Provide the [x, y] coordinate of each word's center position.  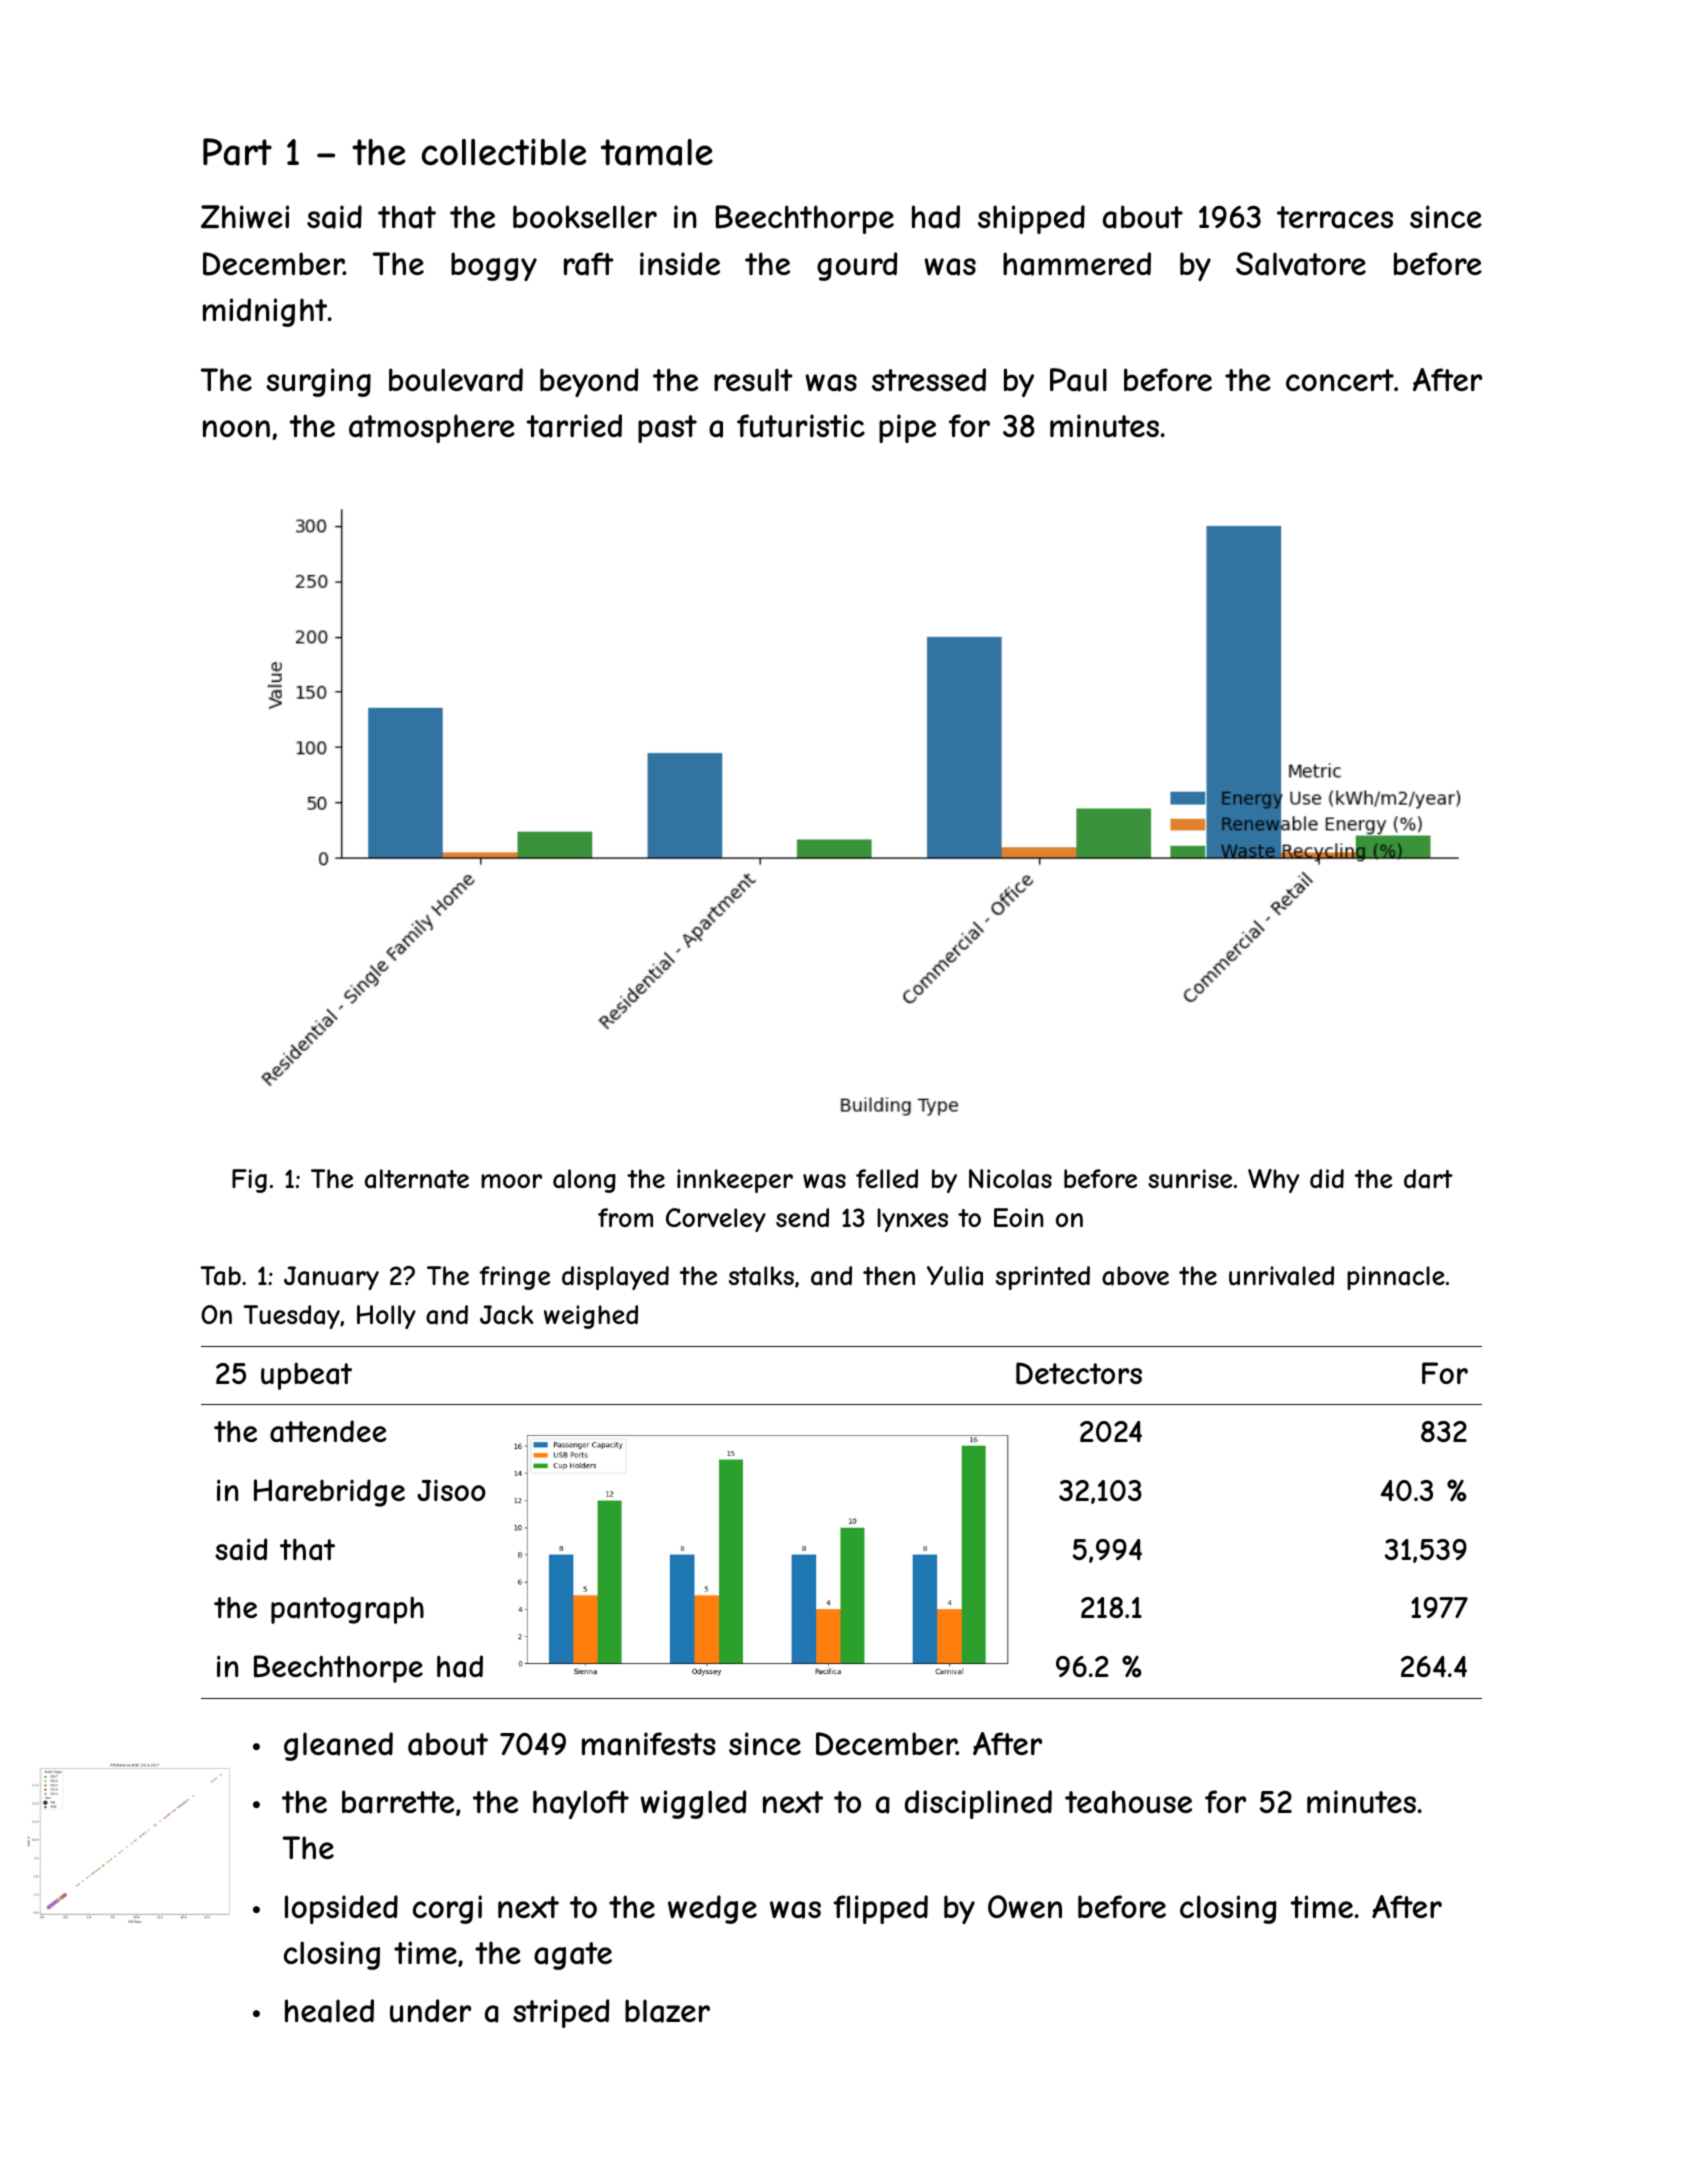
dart [1428, 1179]
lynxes [912, 1220]
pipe [907, 428]
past [667, 429]
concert [1340, 380]
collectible [504, 151]
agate [573, 1956]
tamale [657, 152]
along [584, 1181]
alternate [417, 1179]
